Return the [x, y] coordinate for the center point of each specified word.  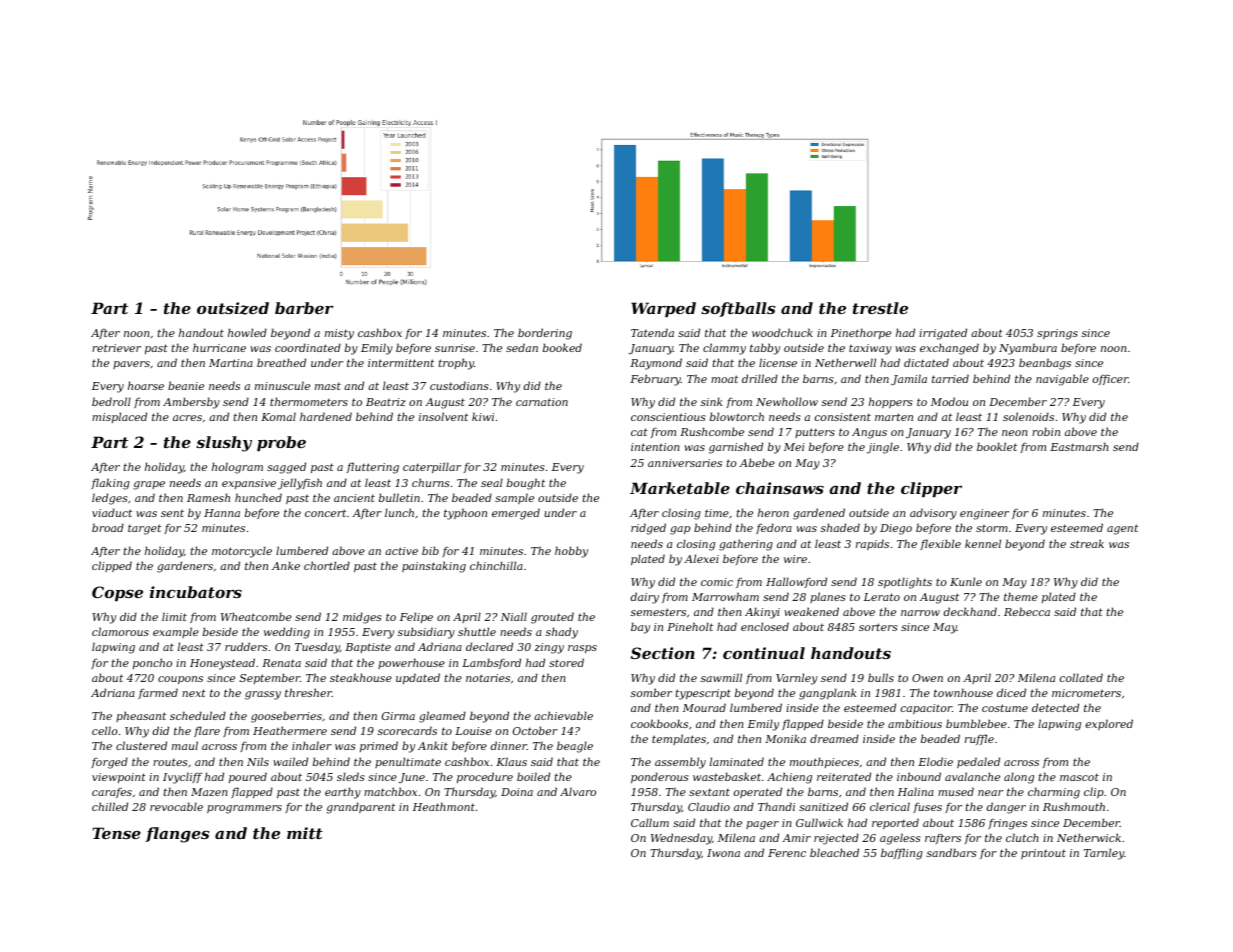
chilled [110, 806]
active [401, 551]
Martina [231, 363]
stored [566, 662]
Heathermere [290, 730]
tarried [950, 378]
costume [1005, 708]
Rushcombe [712, 431]
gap [680, 530]
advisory [933, 514]
